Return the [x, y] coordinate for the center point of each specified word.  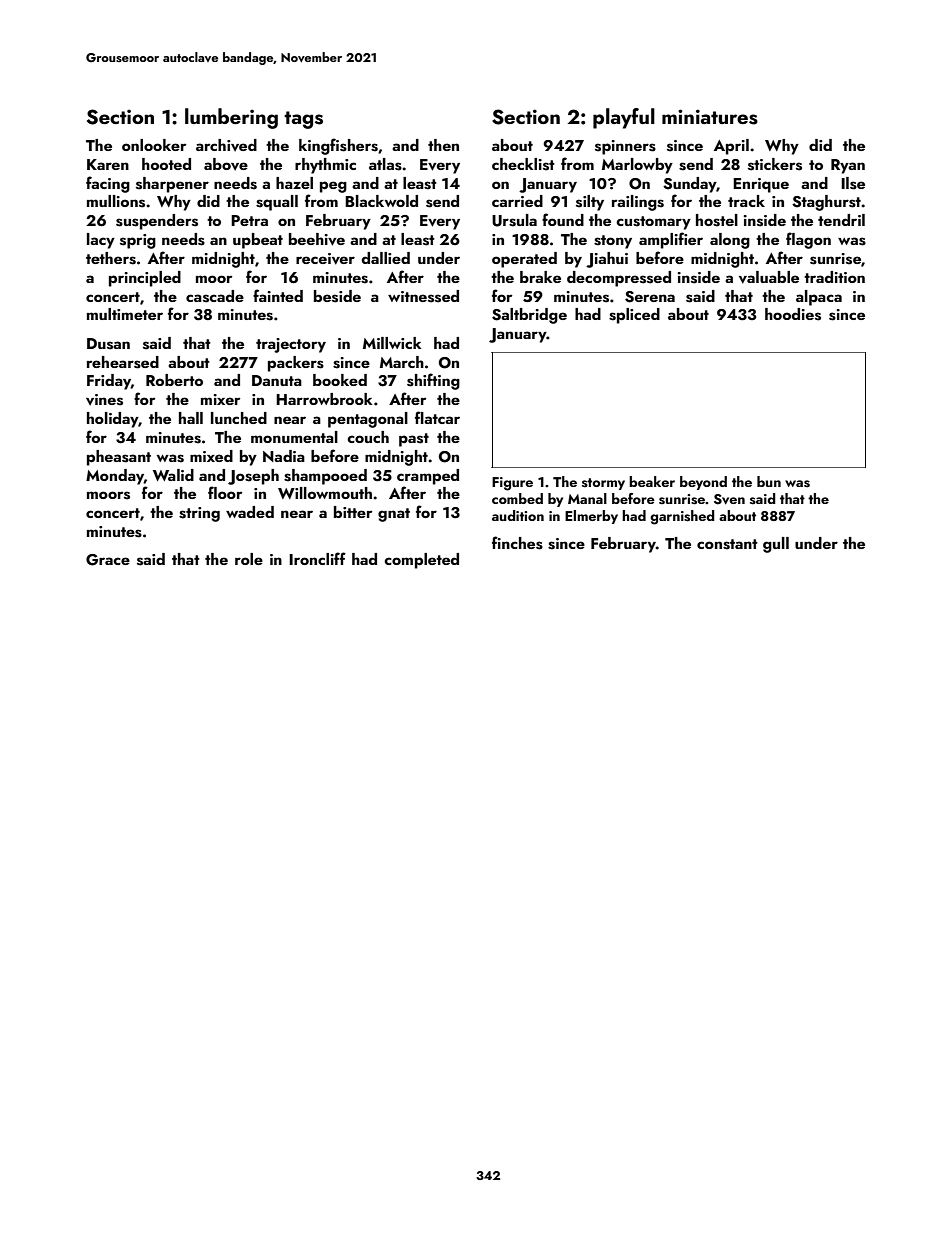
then [443, 145]
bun [769, 481]
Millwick [392, 343]
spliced [634, 316]
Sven [729, 499]
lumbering [231, 118]
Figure [512, 484]
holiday [112, 420]
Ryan [848, 166]
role [249, 559]
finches [517, 543]
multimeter [125, 314]
